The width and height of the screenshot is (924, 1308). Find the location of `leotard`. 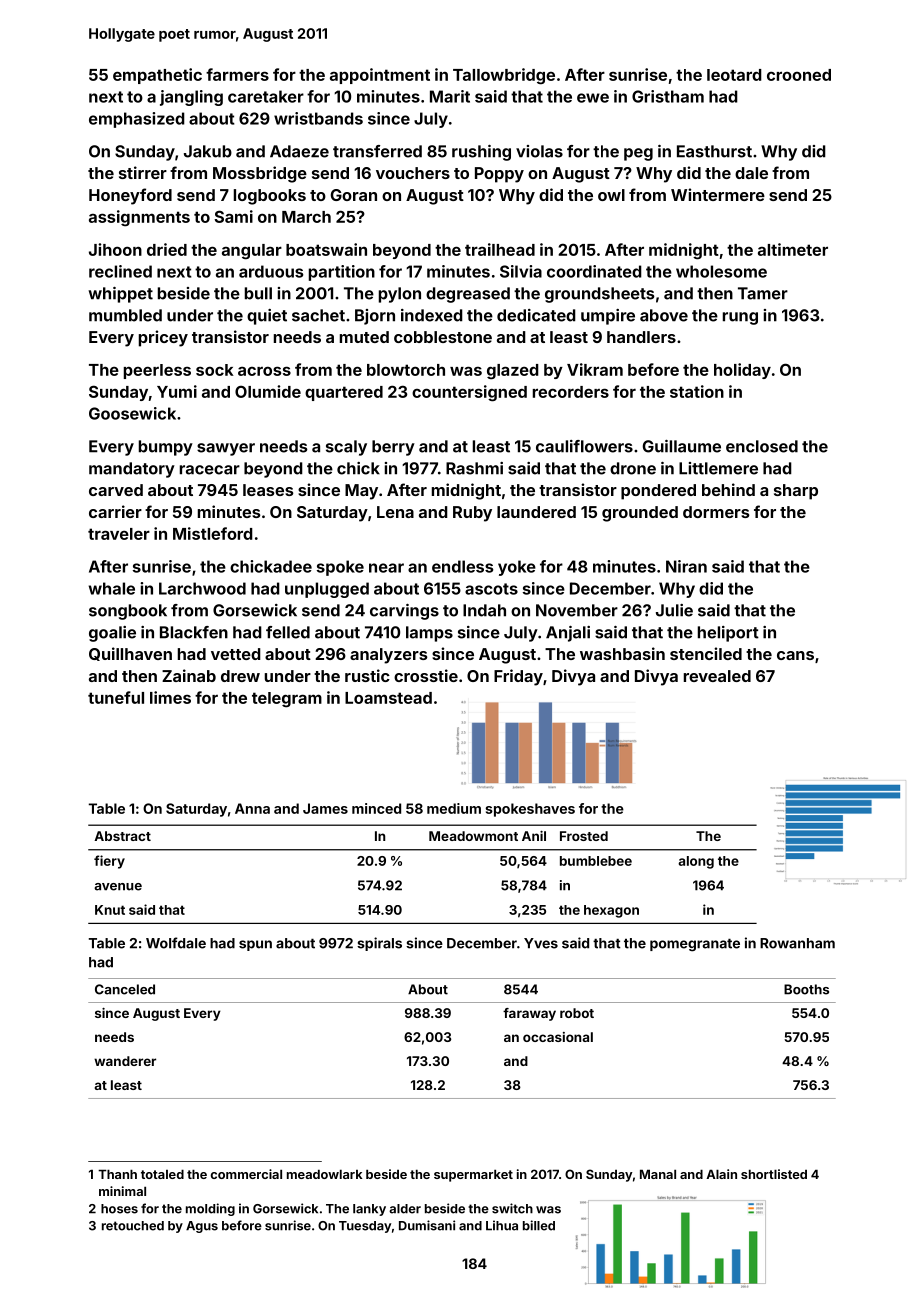

leotard is located at coordinates (734, 75).
